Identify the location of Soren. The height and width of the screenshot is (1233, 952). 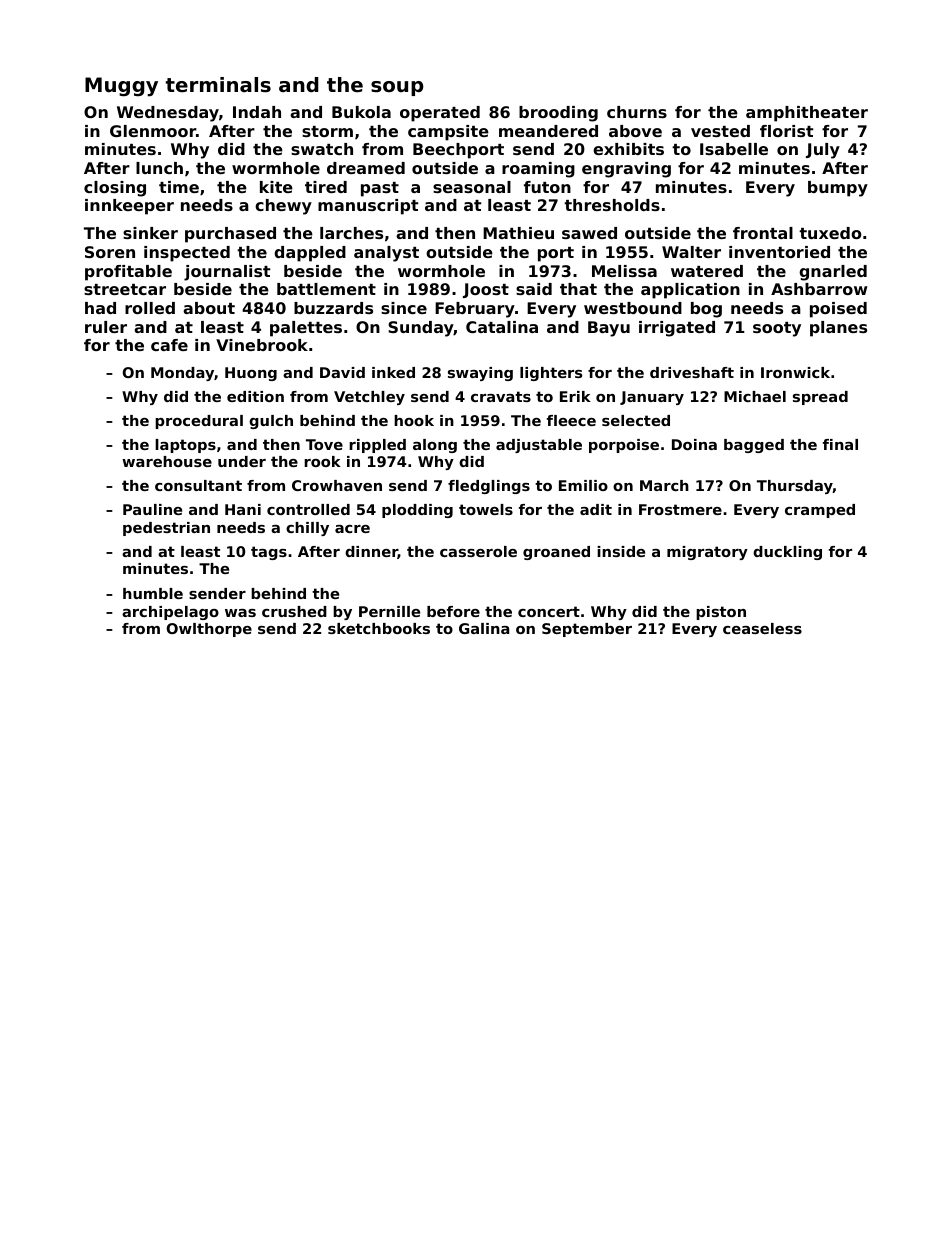
(110, 252).
